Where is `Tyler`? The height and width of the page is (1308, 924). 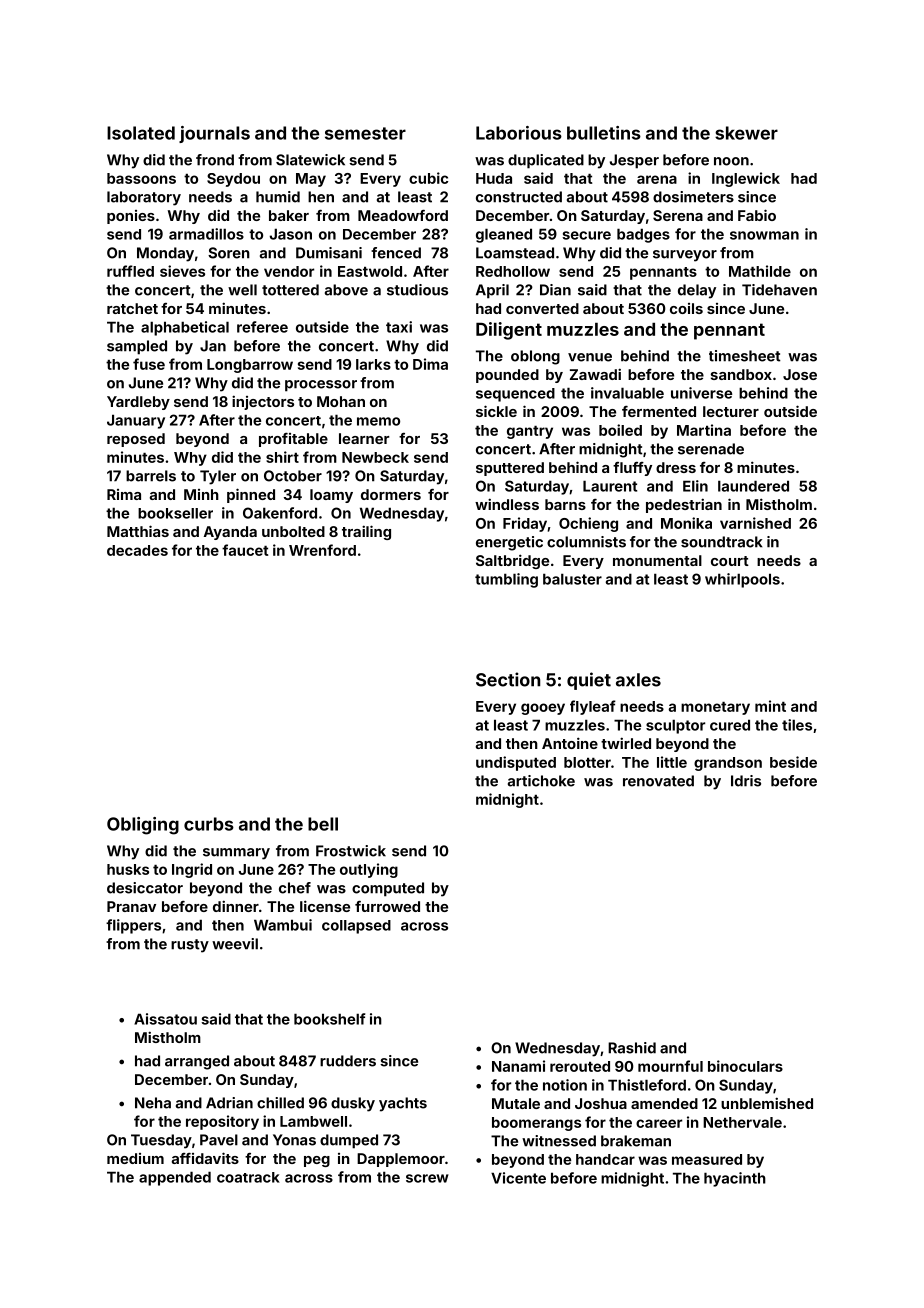
Tyler is located at coordinates (218, 477).
